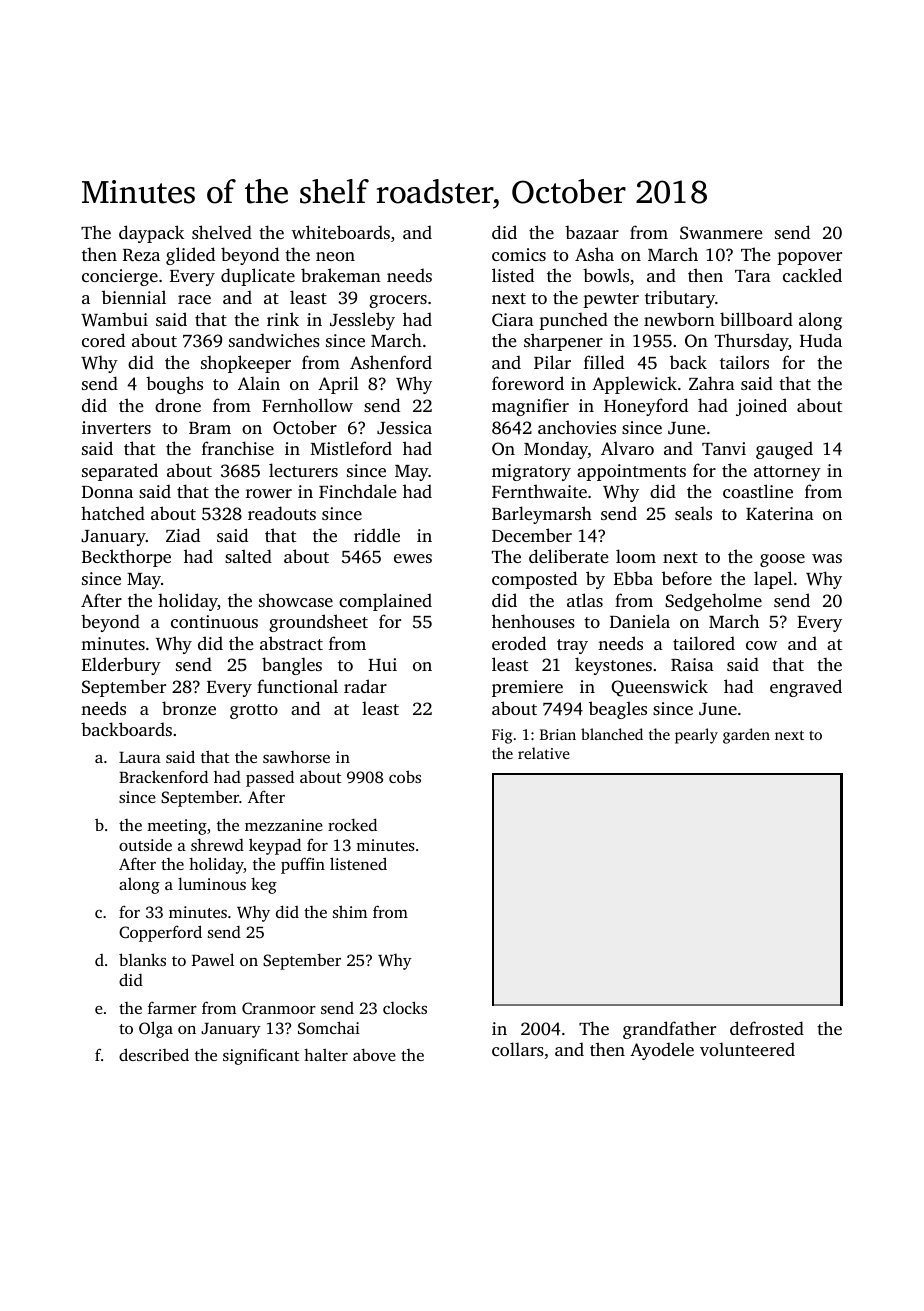 Image resolution: width=924 pixels, height=1311 pixels. Describe the element at coordinates (721, 233) in the screenshot. I see `Swanmere` at that location.
